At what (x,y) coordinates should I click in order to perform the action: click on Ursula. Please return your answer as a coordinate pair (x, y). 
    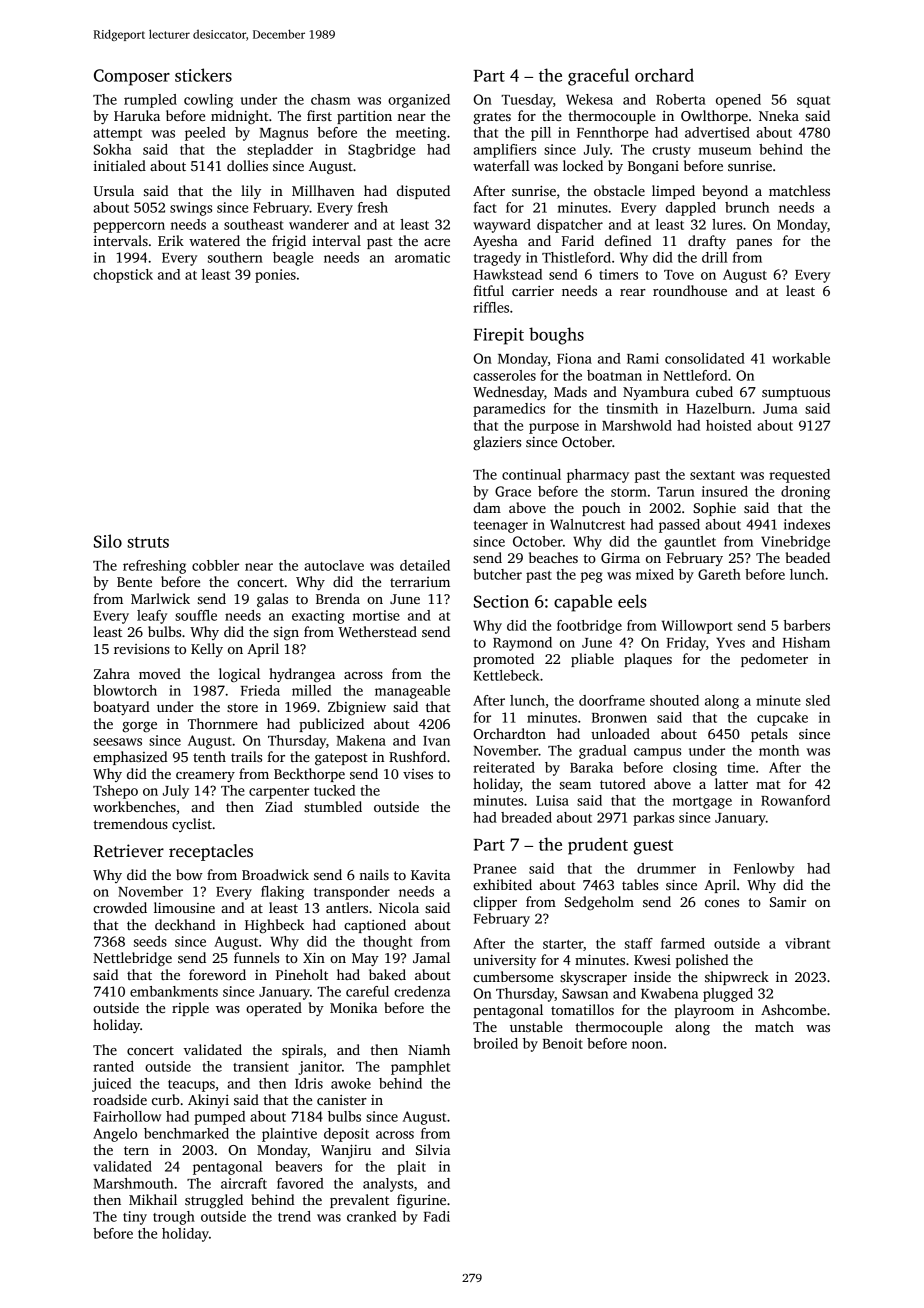
    Looking at the image, I should click on (113, 190).
